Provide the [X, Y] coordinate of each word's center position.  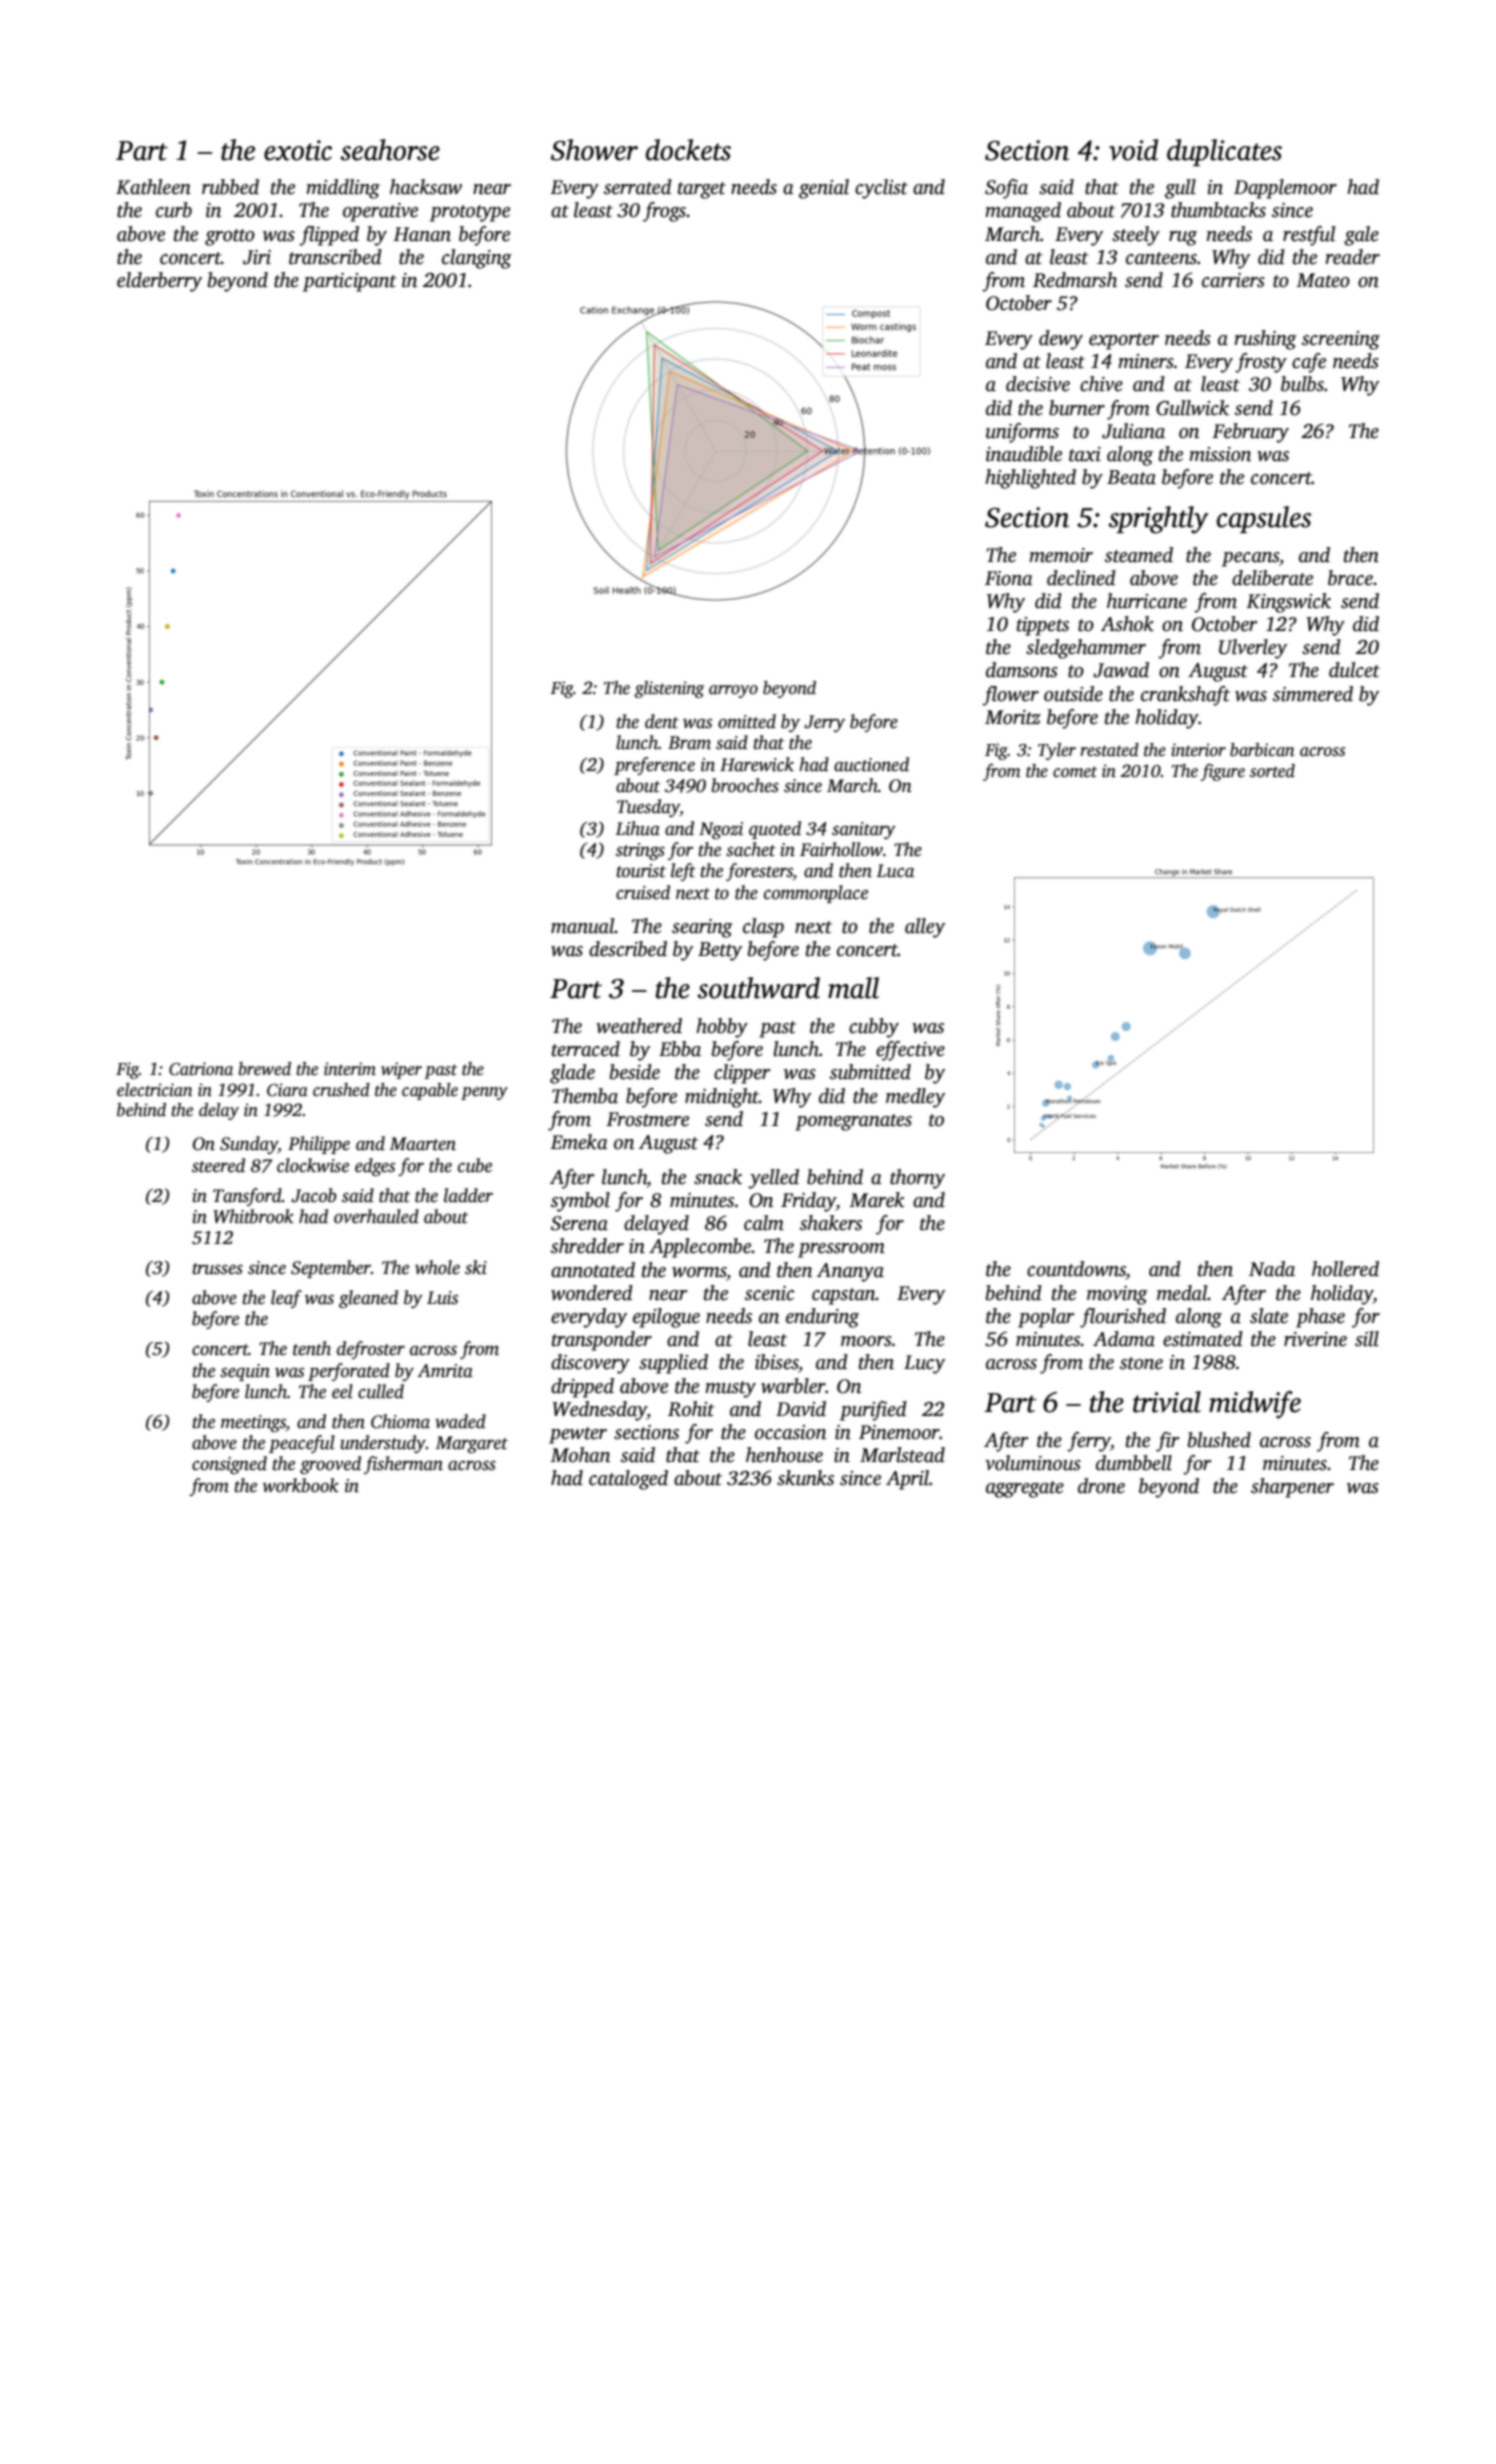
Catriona [201, 1069]
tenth [312, 1348]
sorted [1272, 771]
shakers [831, 1223]
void [1133, 150]
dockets [688, 150]
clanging [477, 259]
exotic [298, 150]
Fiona [1009, 578]
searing [702, 928]
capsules [1264, 519]
